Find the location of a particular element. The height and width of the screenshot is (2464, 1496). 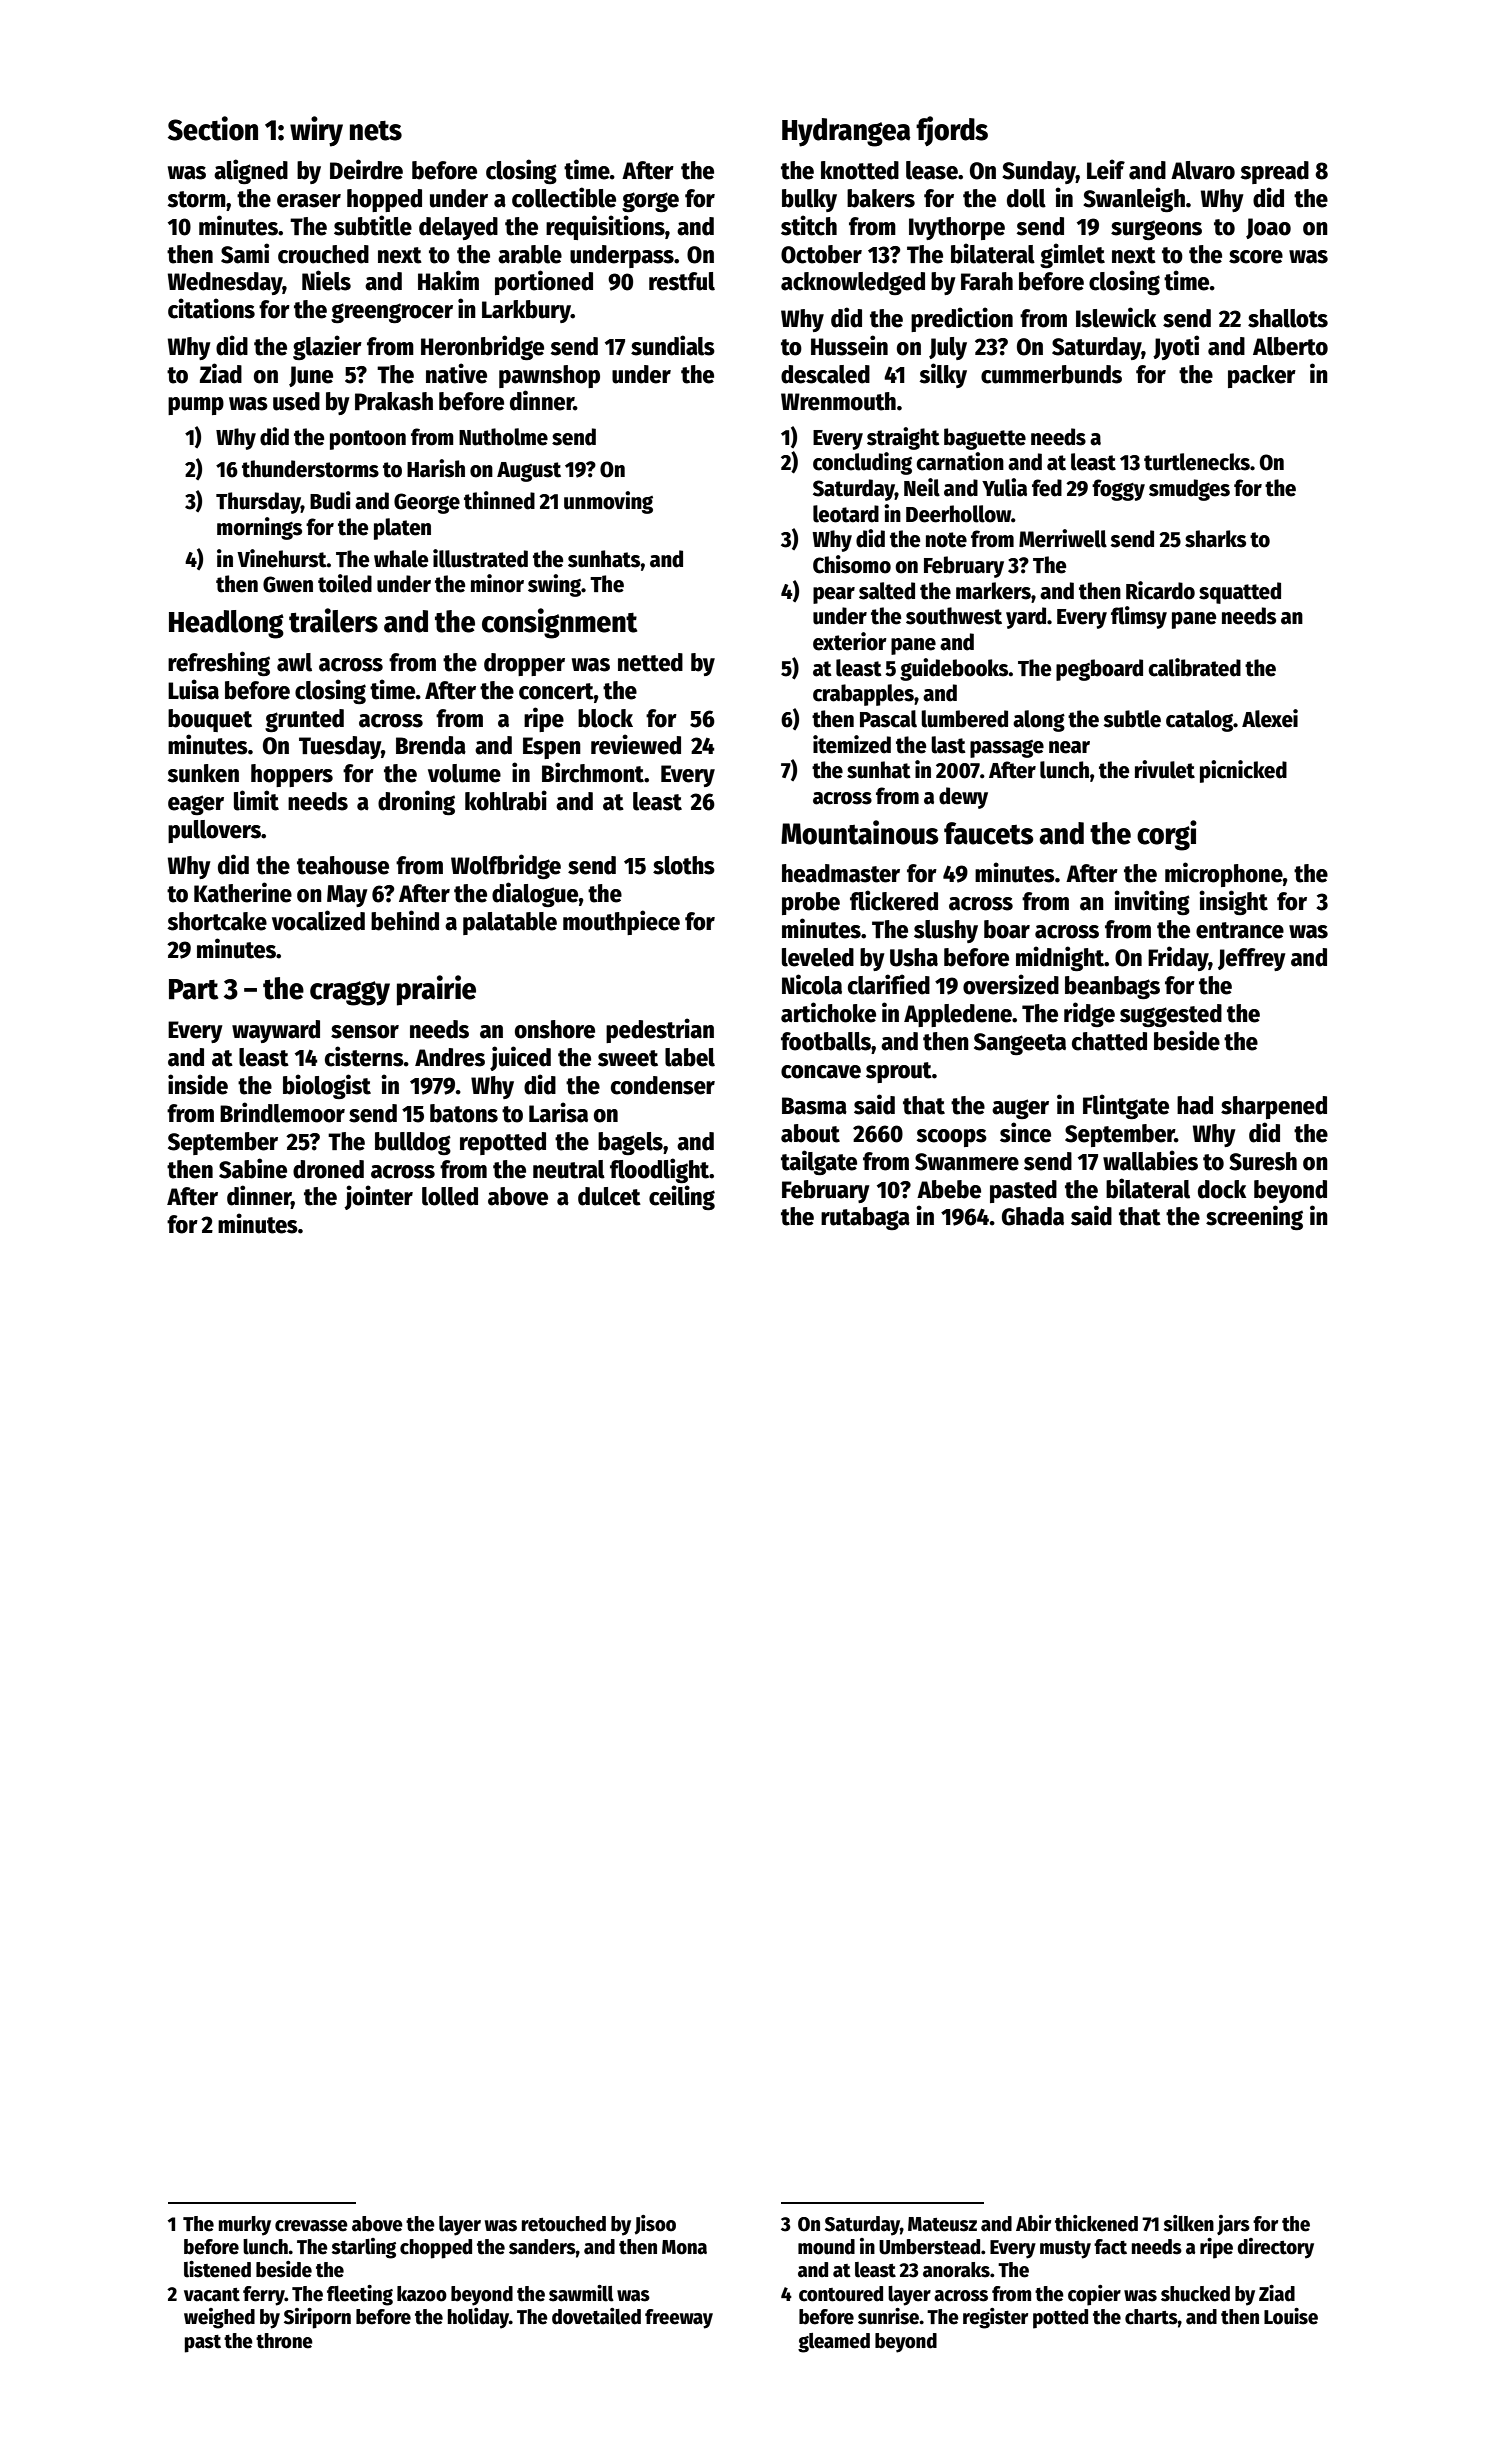

holiday is located at coordinates (478, 2318).
